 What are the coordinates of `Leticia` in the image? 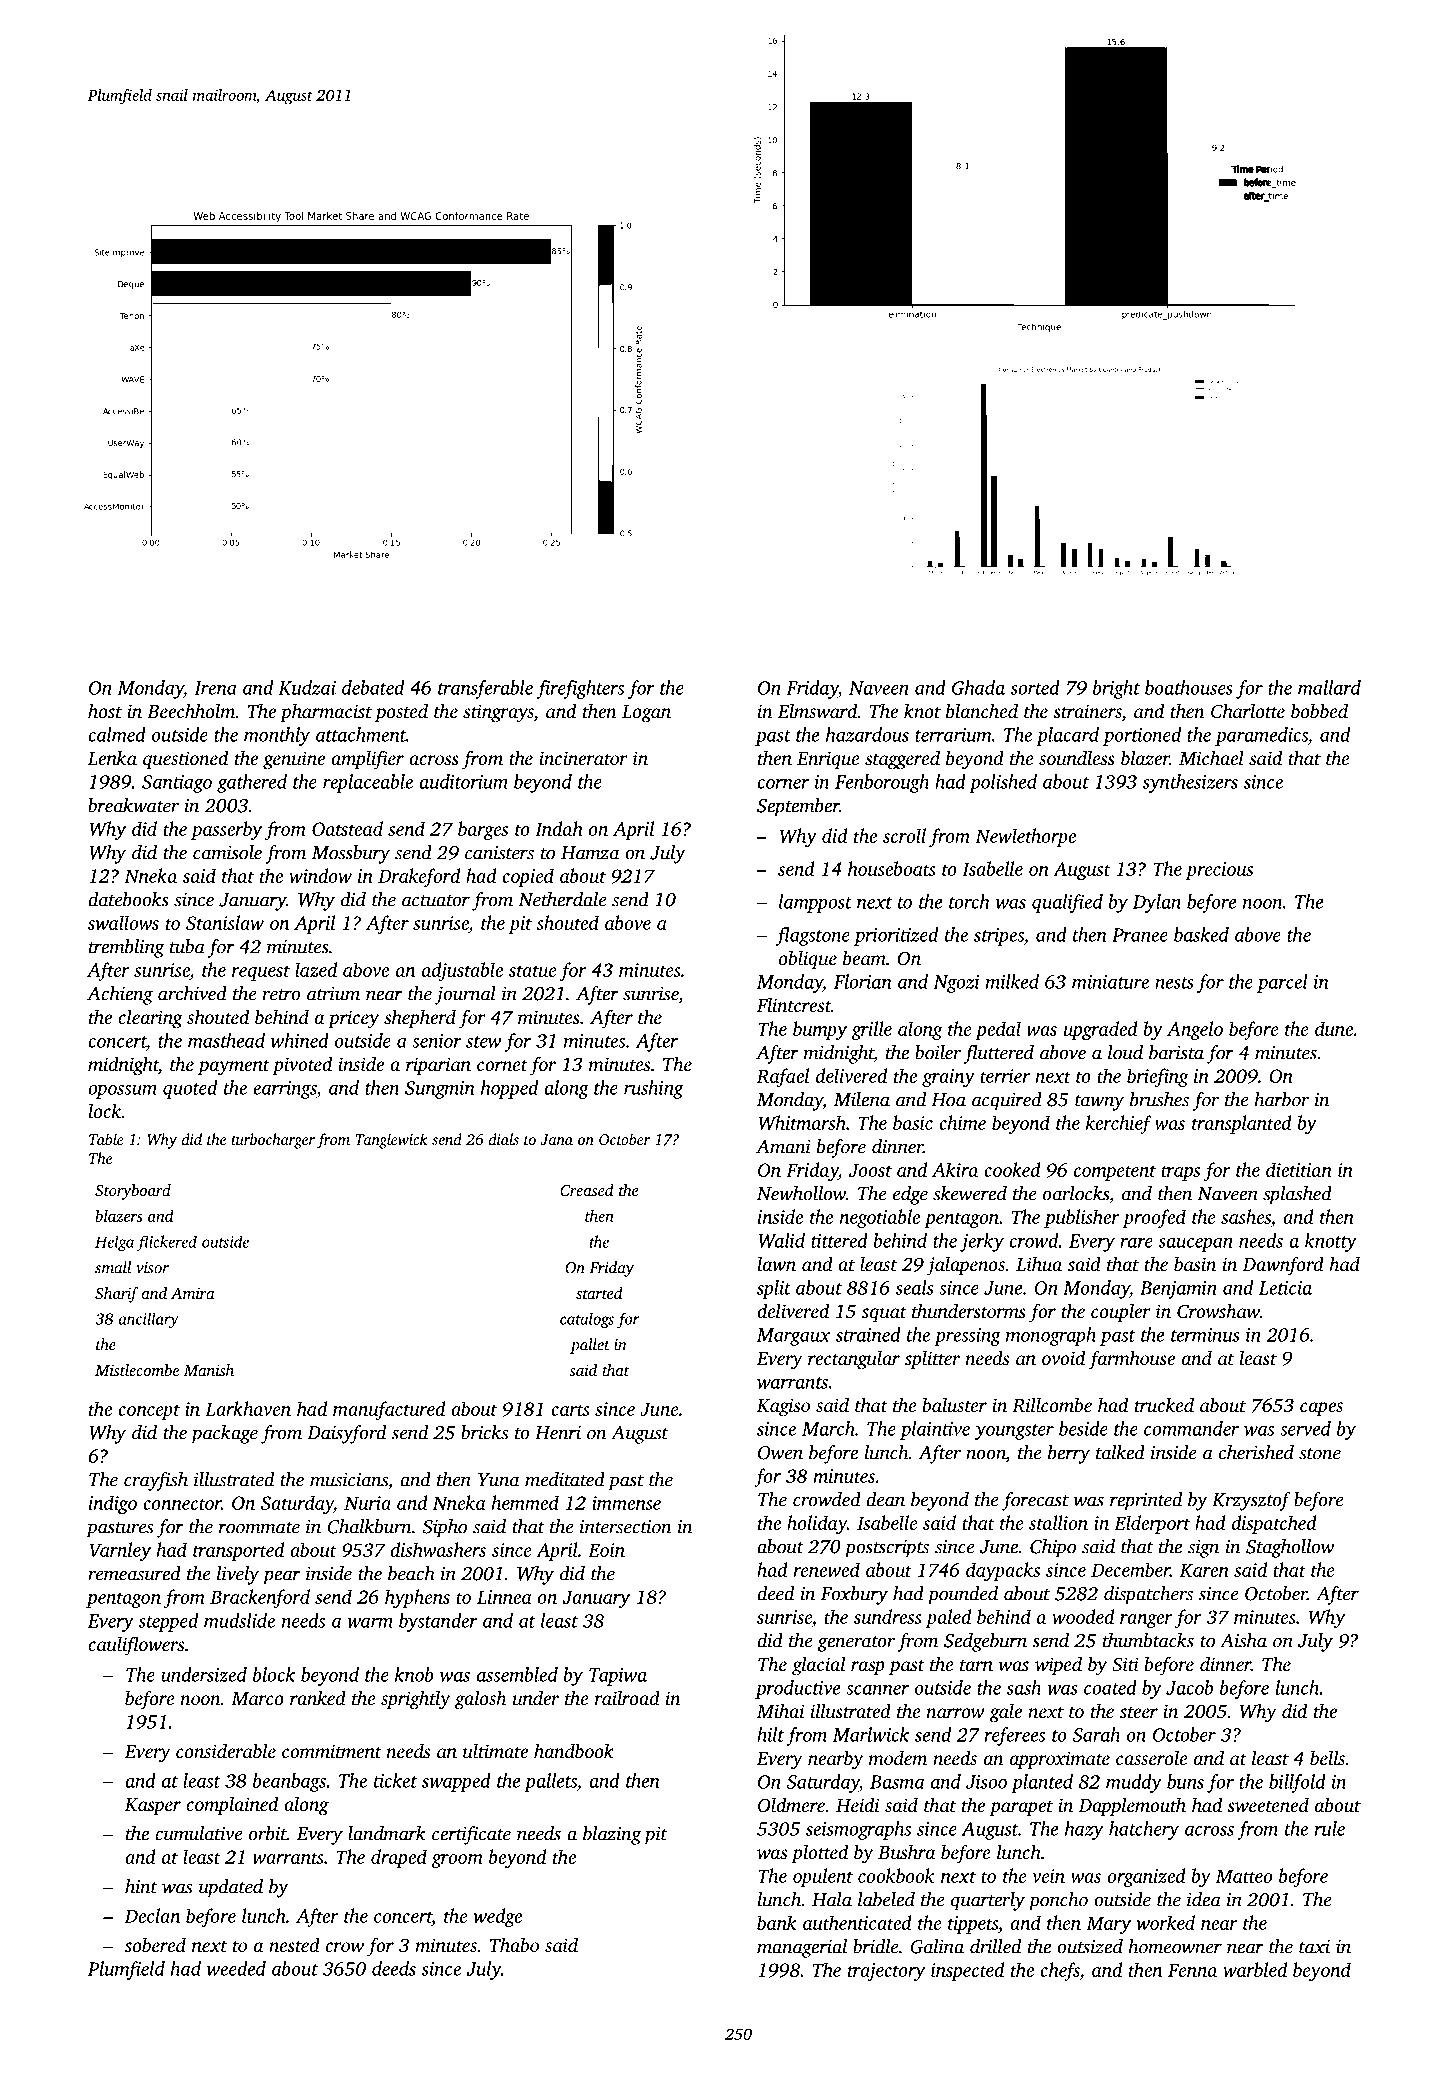 It's located at (1285, 1288).
